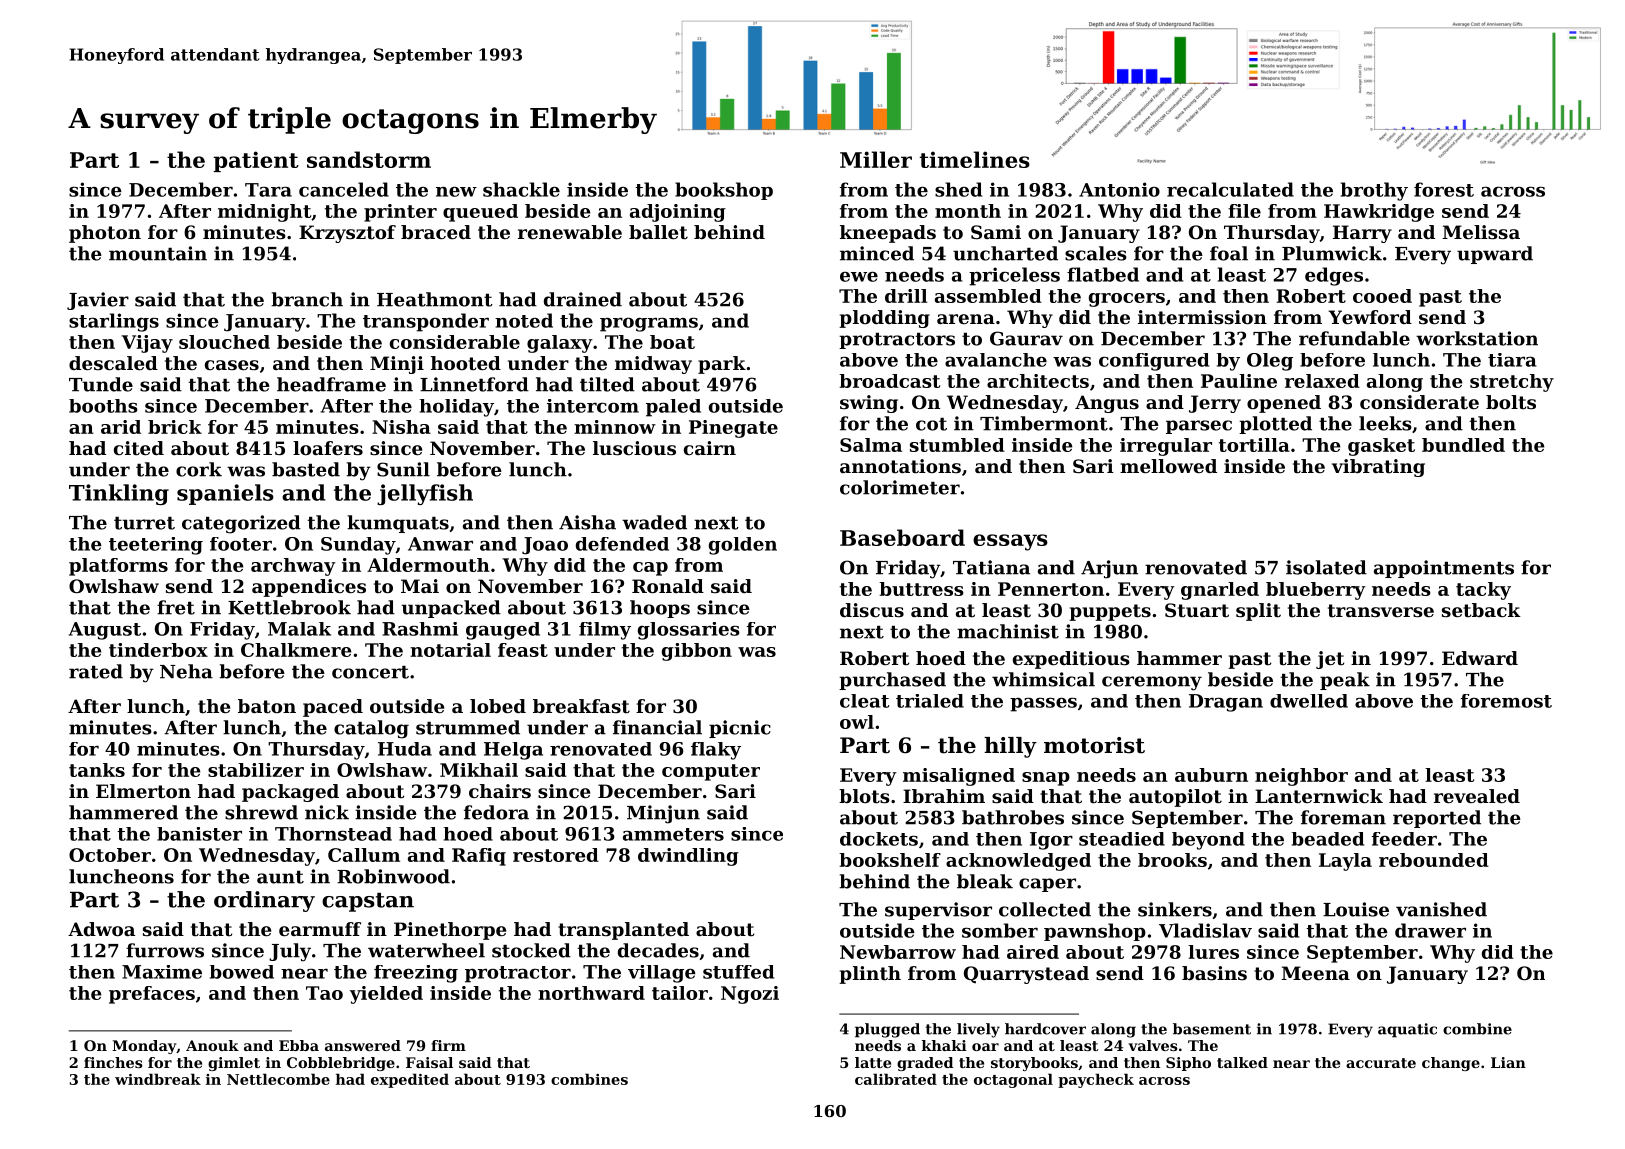  What do you see at coordinates (1316, 973) in the page?
I see `Meena` at bounding box center [1316, 973].
